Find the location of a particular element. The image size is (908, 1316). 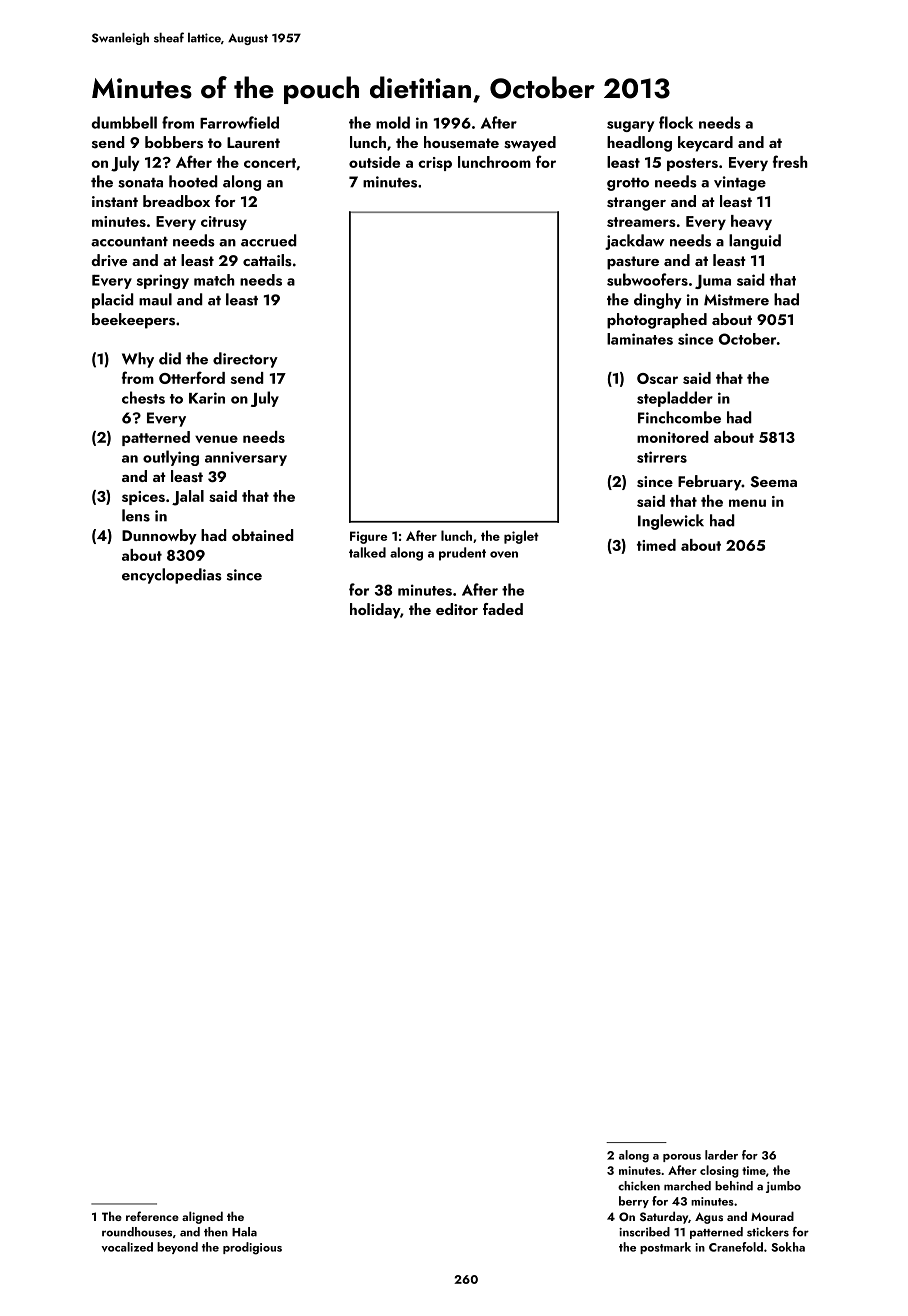

menu is located at coordinates (747, 503).
